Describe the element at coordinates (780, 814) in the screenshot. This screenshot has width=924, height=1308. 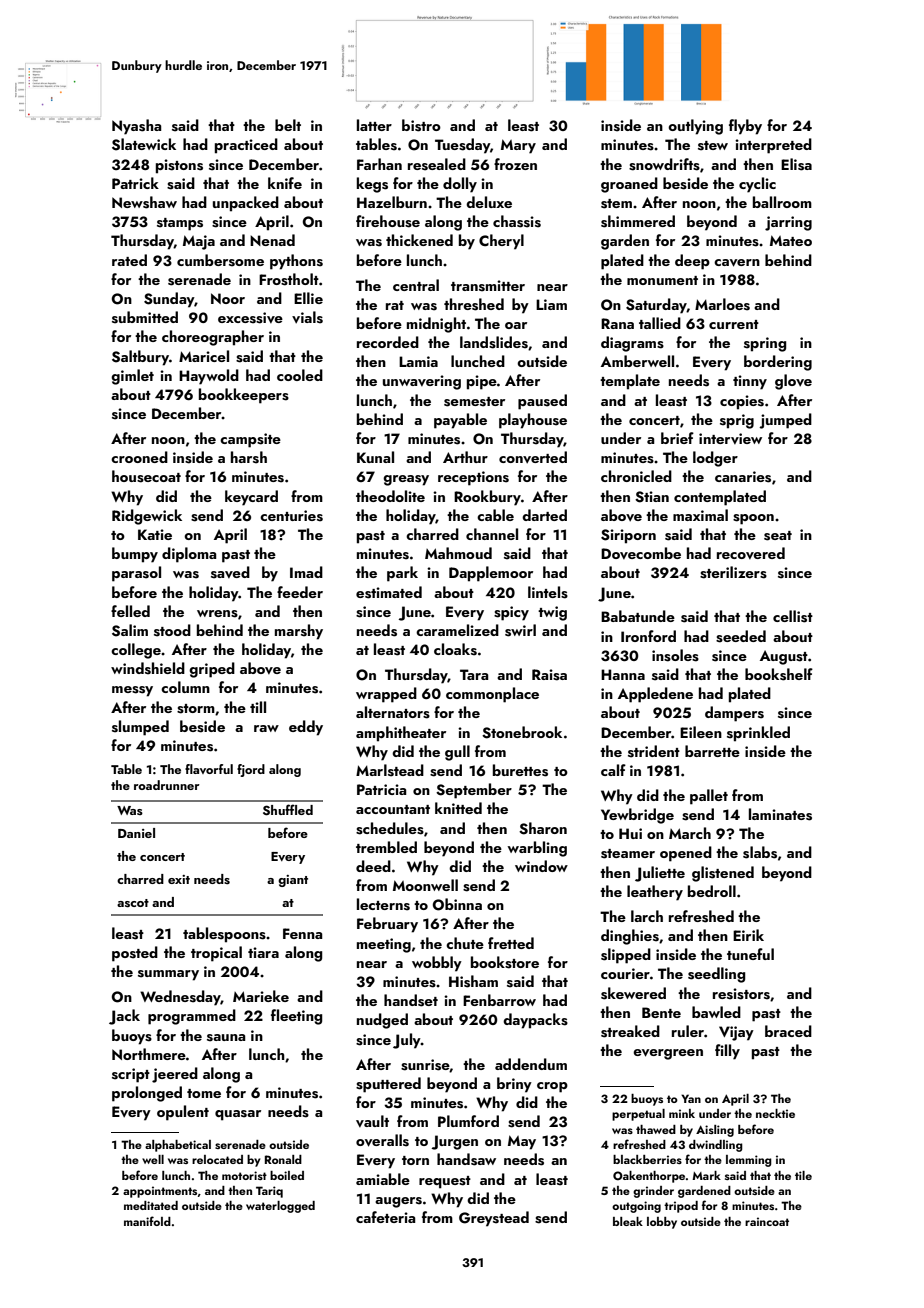
I see `laminates` at that location.
